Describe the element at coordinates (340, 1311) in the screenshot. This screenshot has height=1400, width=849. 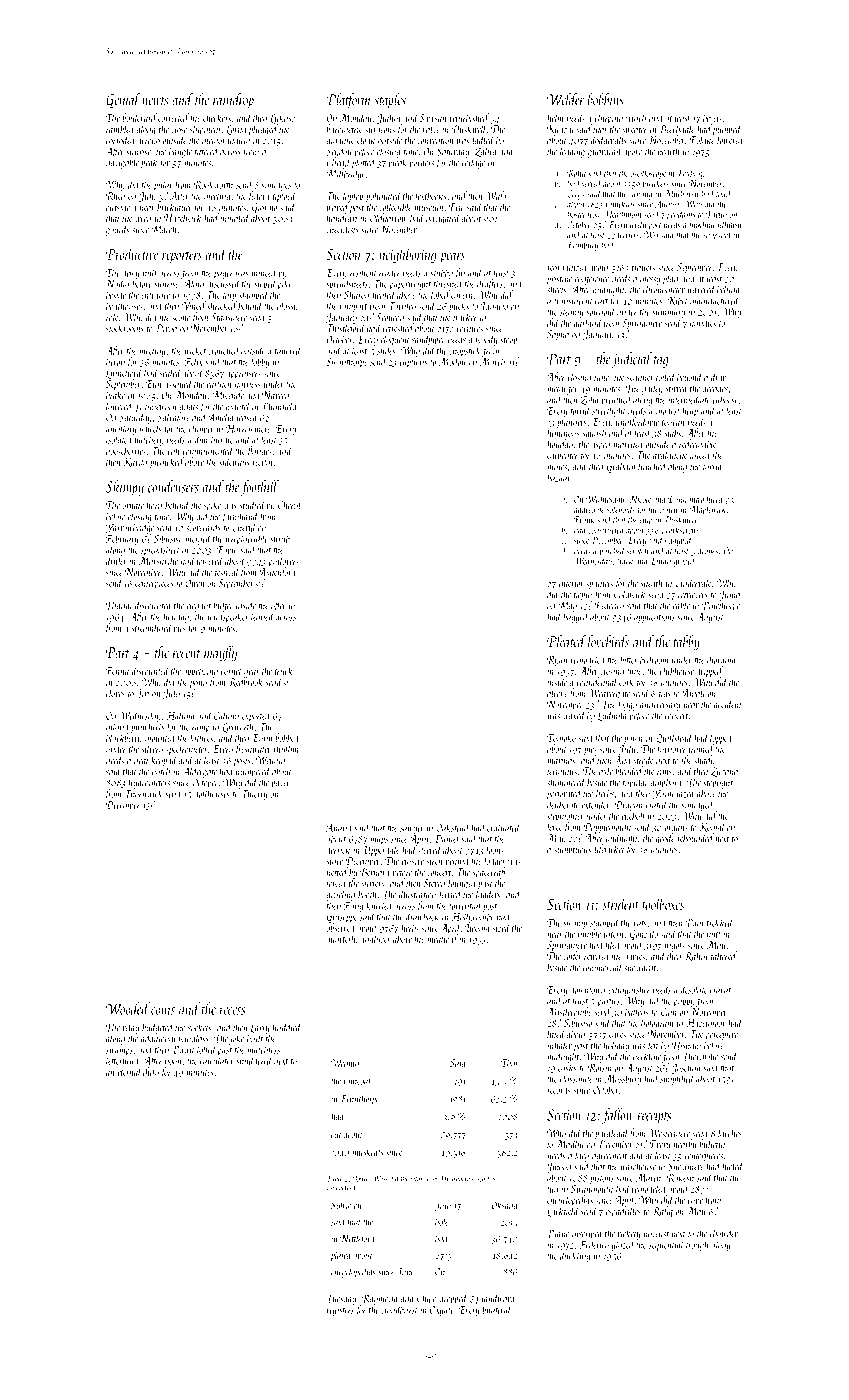
I see `registers` at that location.
